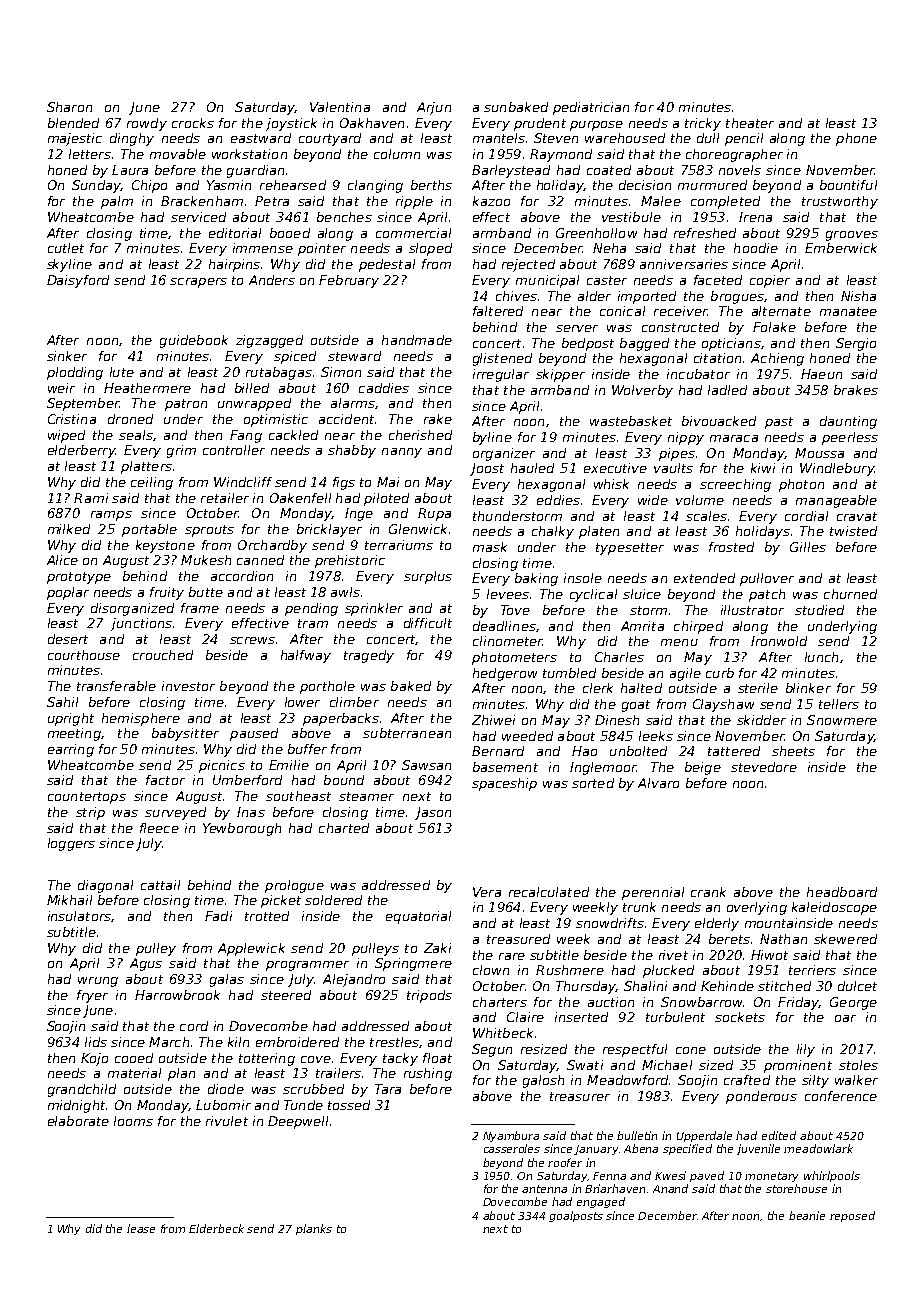  I want to click on trailers, so click(338, 1073).
